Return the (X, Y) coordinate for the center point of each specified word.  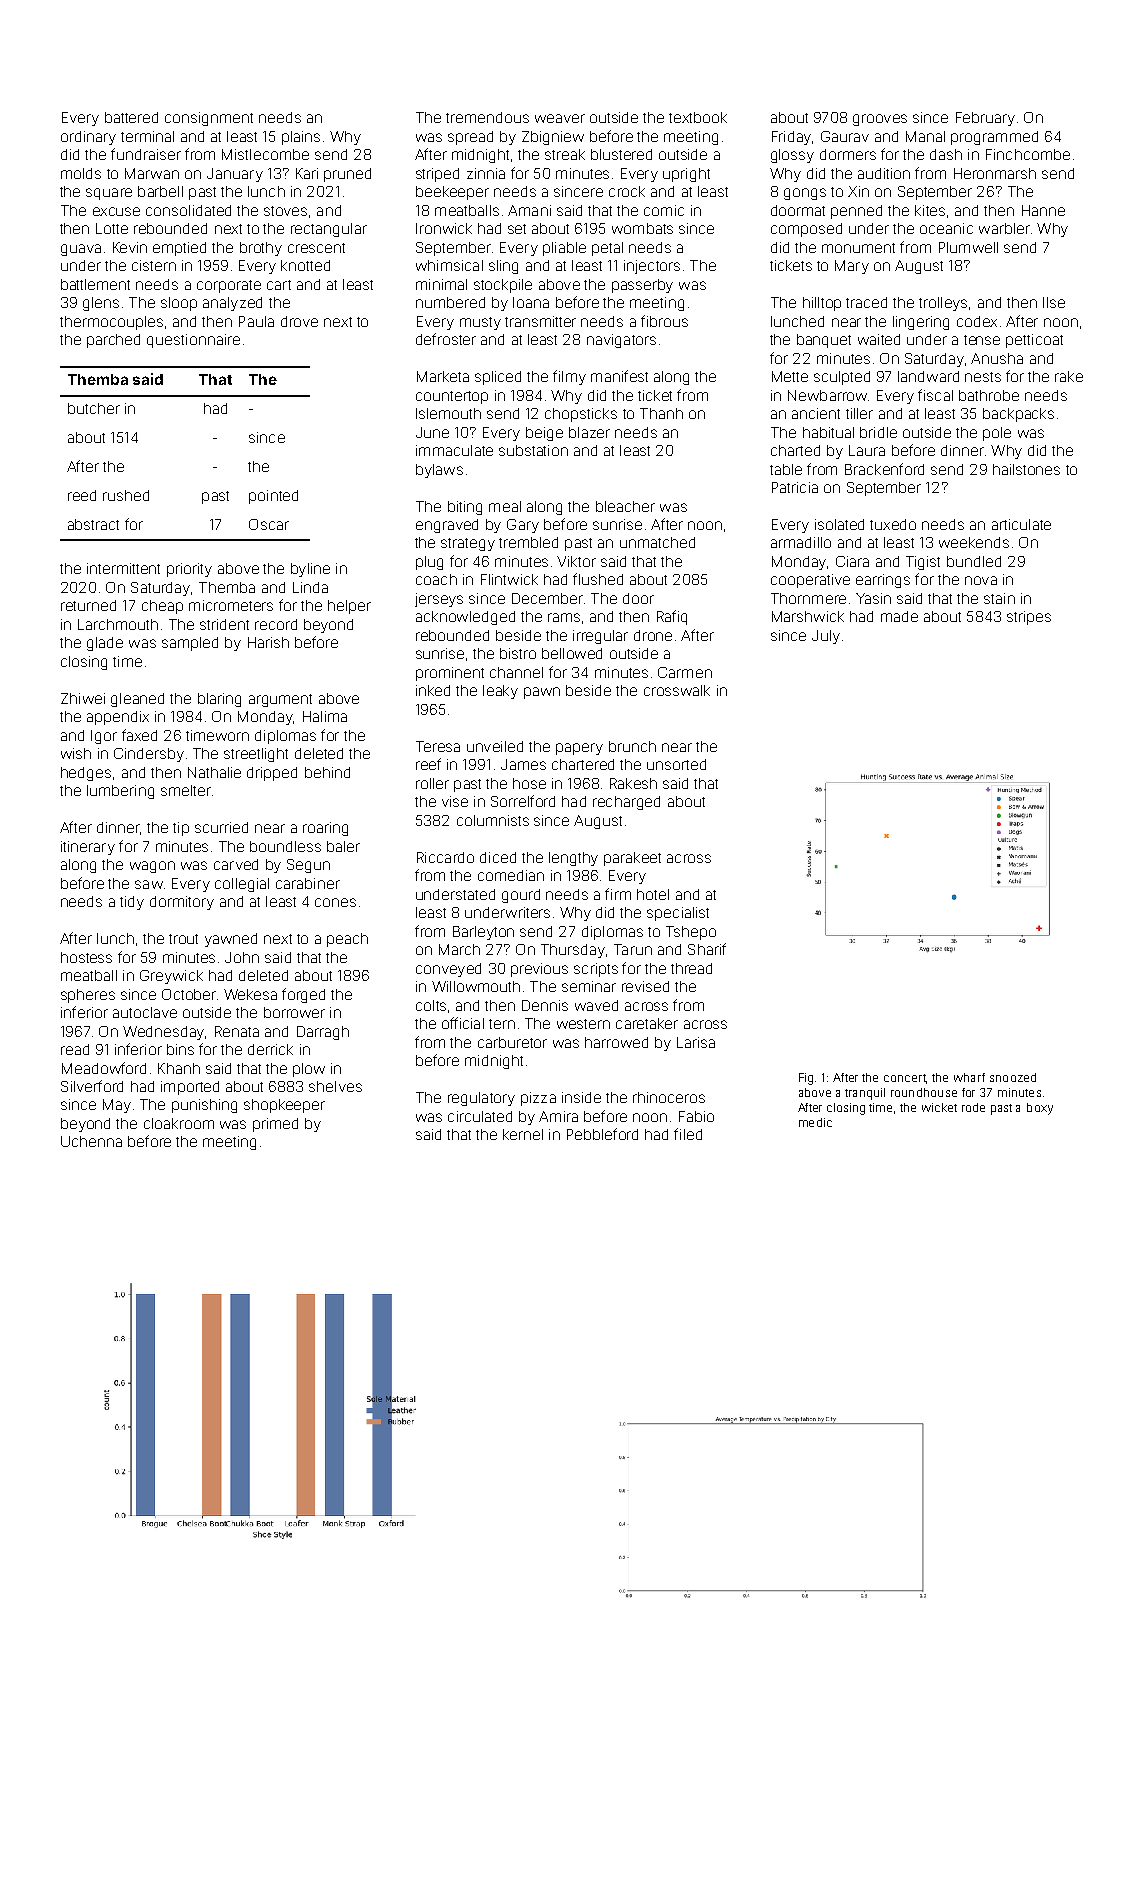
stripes (1029, 618)
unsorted (676, 764)
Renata (237, 1031)
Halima (325, 716)
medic (815, 1122)
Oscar (269, 524)
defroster (446, 339)
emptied (179, 249)
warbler (1004, 228)
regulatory (481, 1099)
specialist (678, 914)
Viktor (576, 561)
